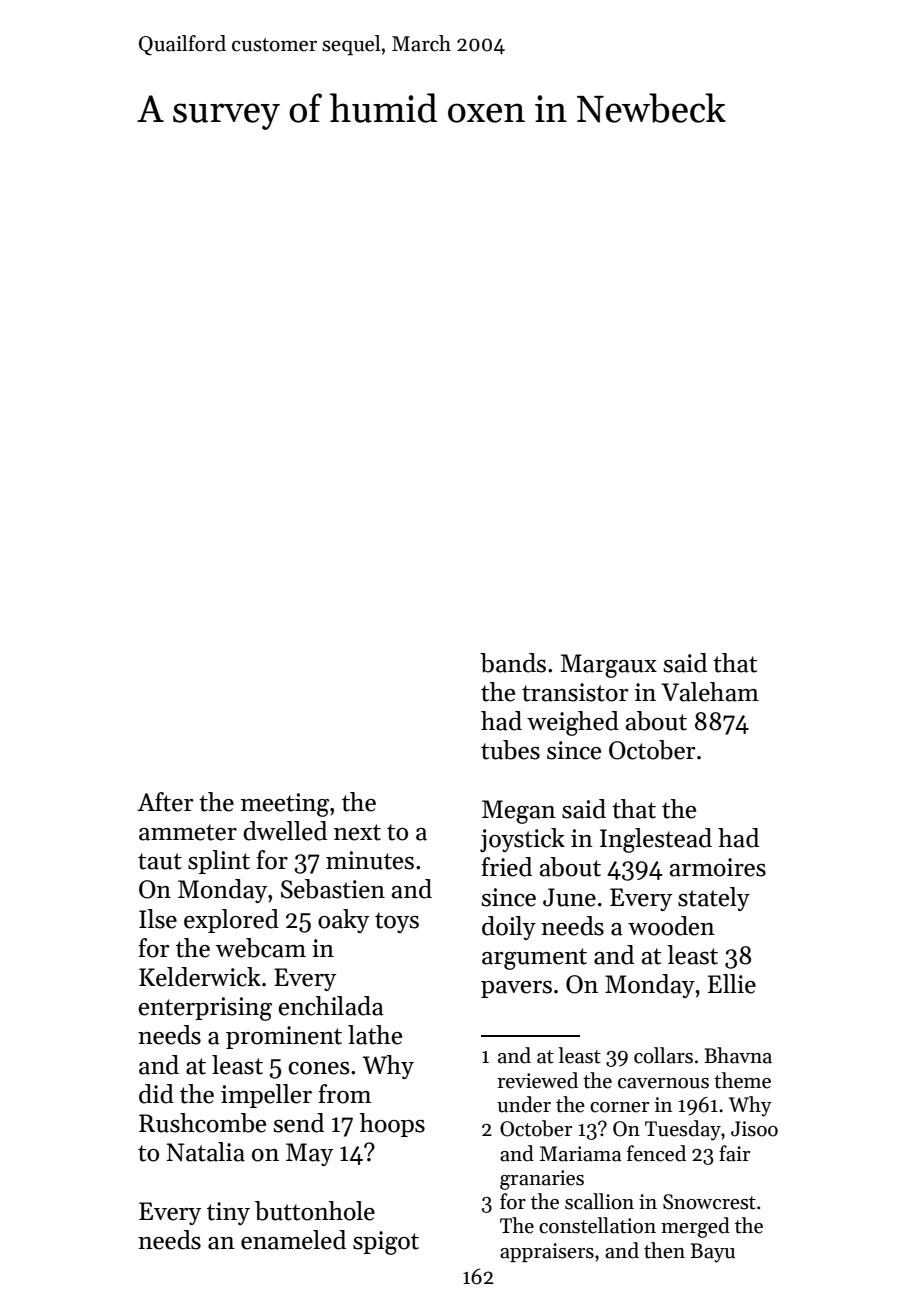 This document has width=924, height=1311. Describe the element at coordinates (599, 1201) in the document. I see `scallion` at that location.
